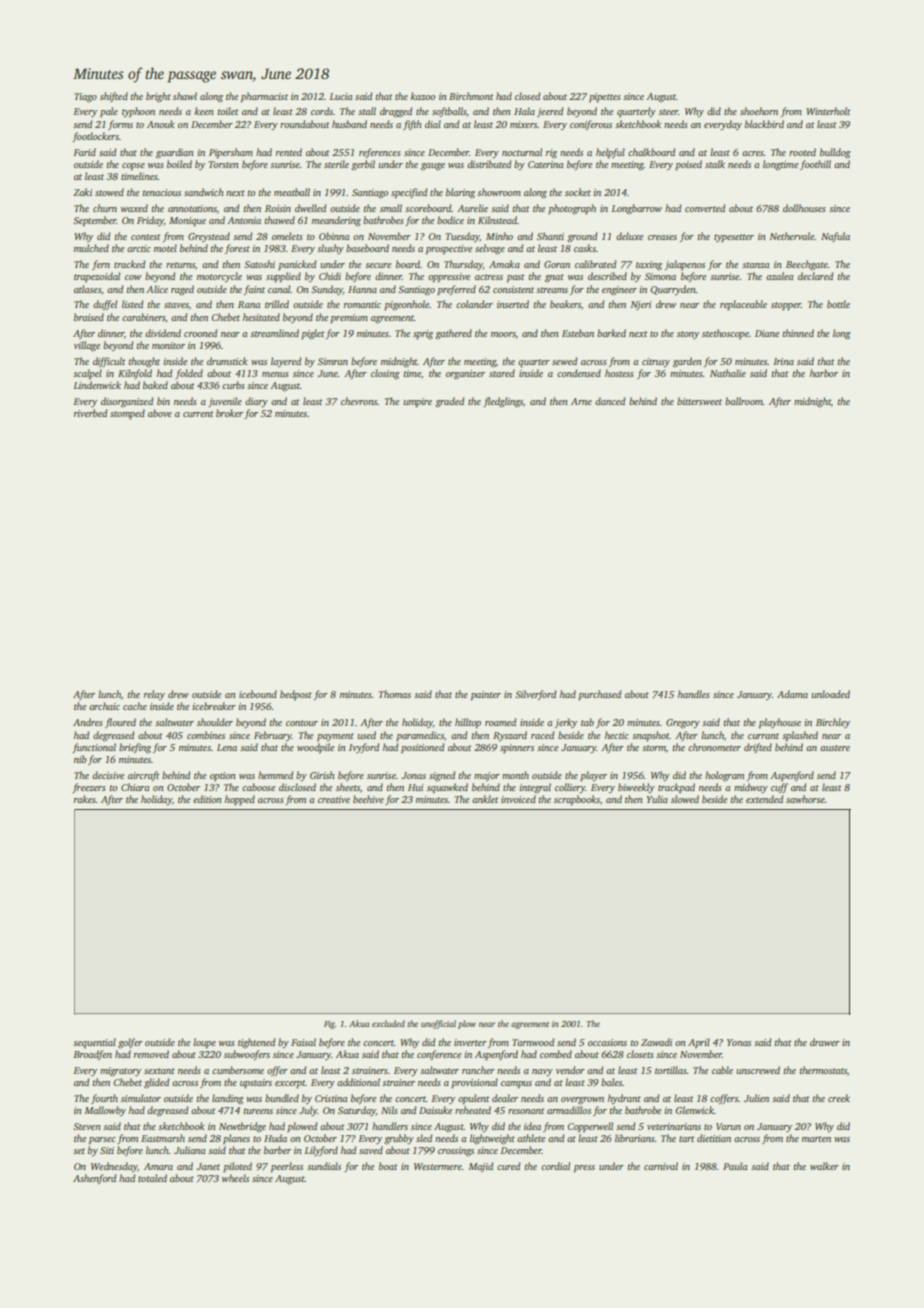  What do you see at coordinates (805, 799) in the document?
I see `sawhorse` at bounding box center [805, 799].
